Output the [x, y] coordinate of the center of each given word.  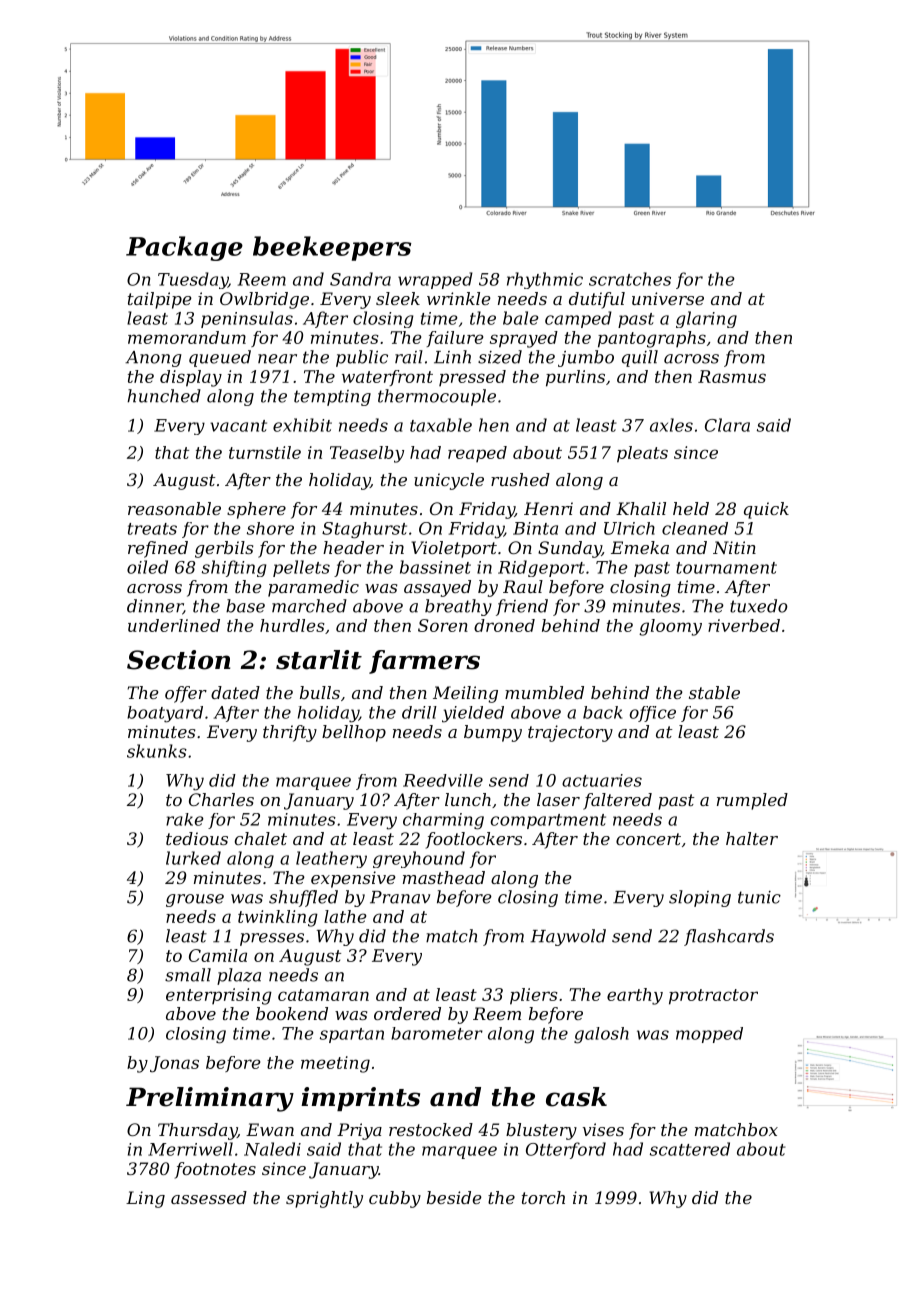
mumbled [544, 692]
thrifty [290, 733]
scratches [630, 279]
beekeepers [332, 248]
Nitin [734, 547]
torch [543, 1197]
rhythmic [545, 280]
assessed [209, 1197]
